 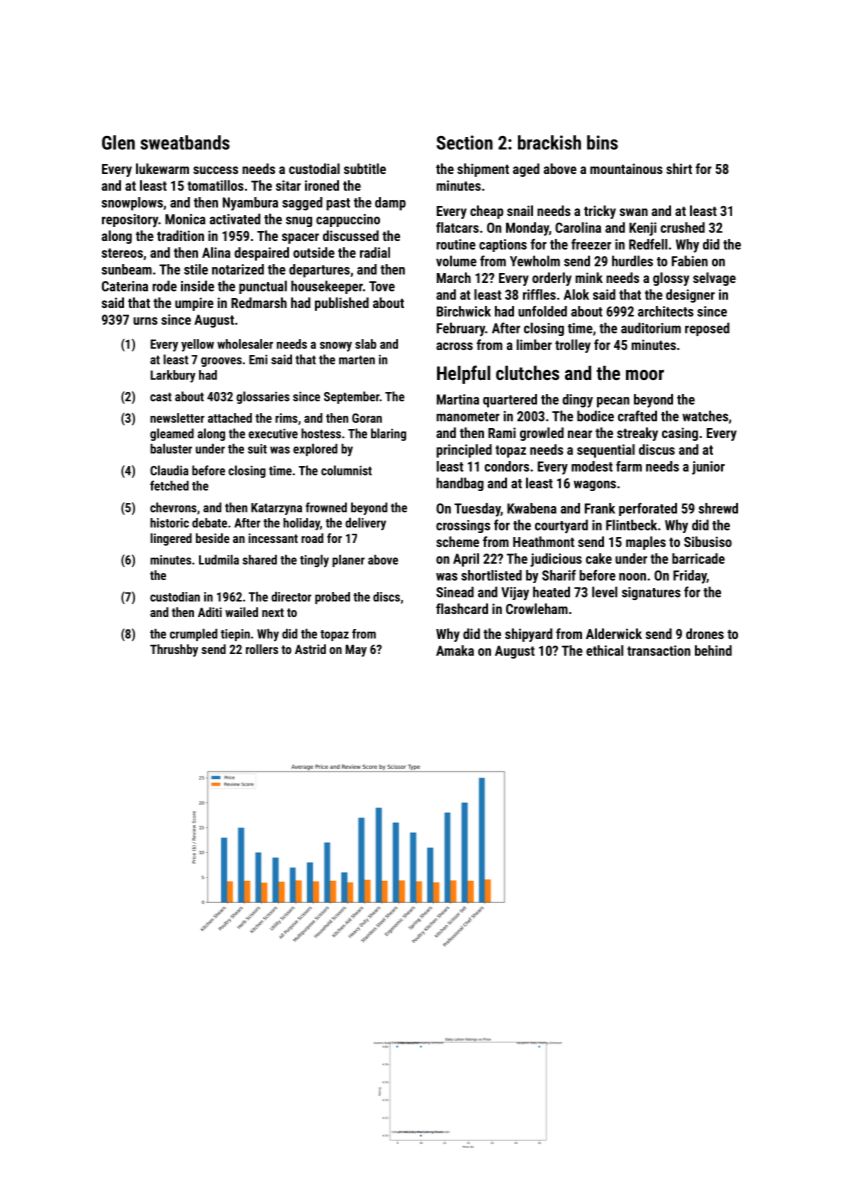 What do you see at coordinates (708, 468) in the screenshot?
I see `junior` at bounding box center [708, 468].
